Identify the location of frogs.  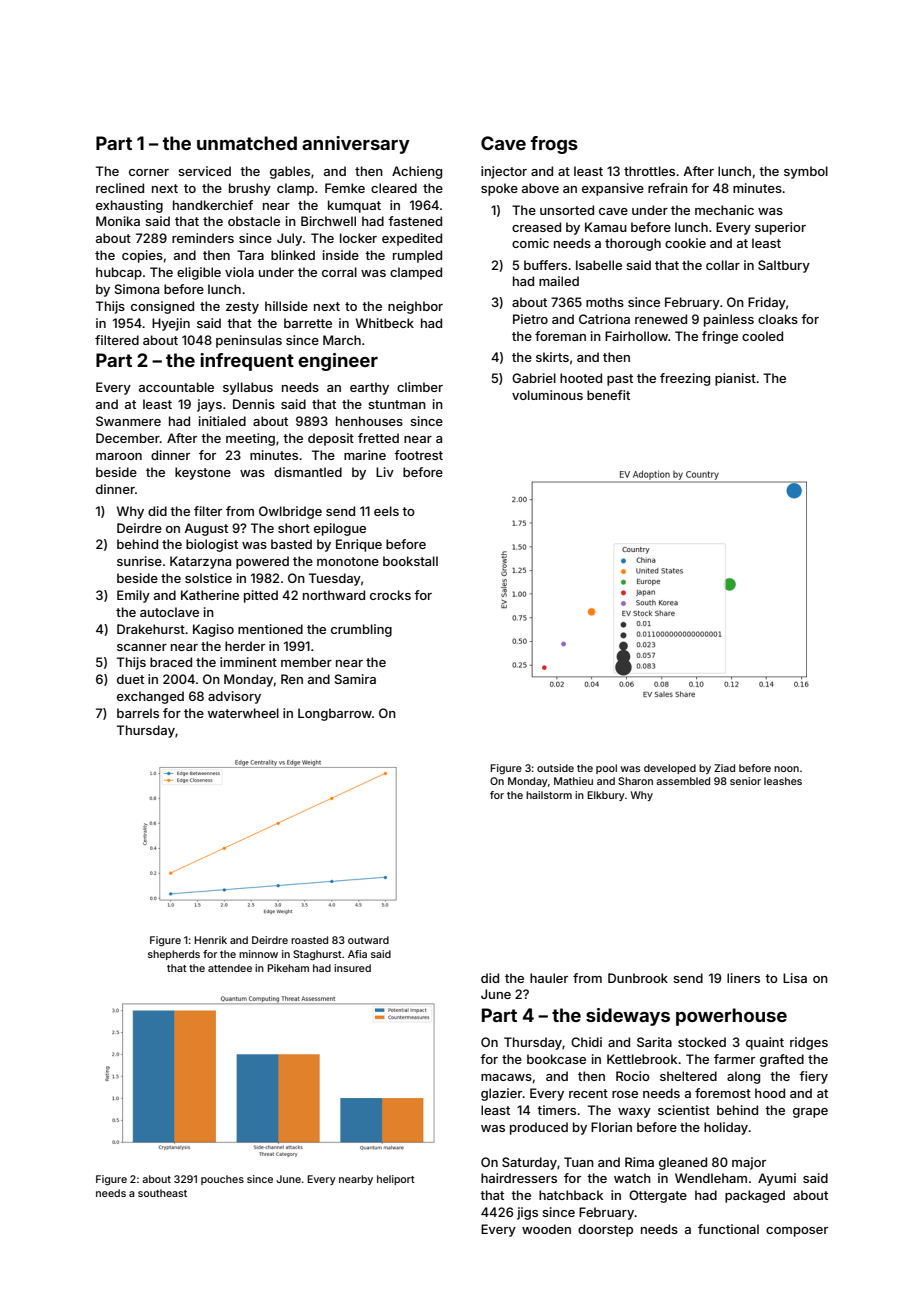
(554, 145).
